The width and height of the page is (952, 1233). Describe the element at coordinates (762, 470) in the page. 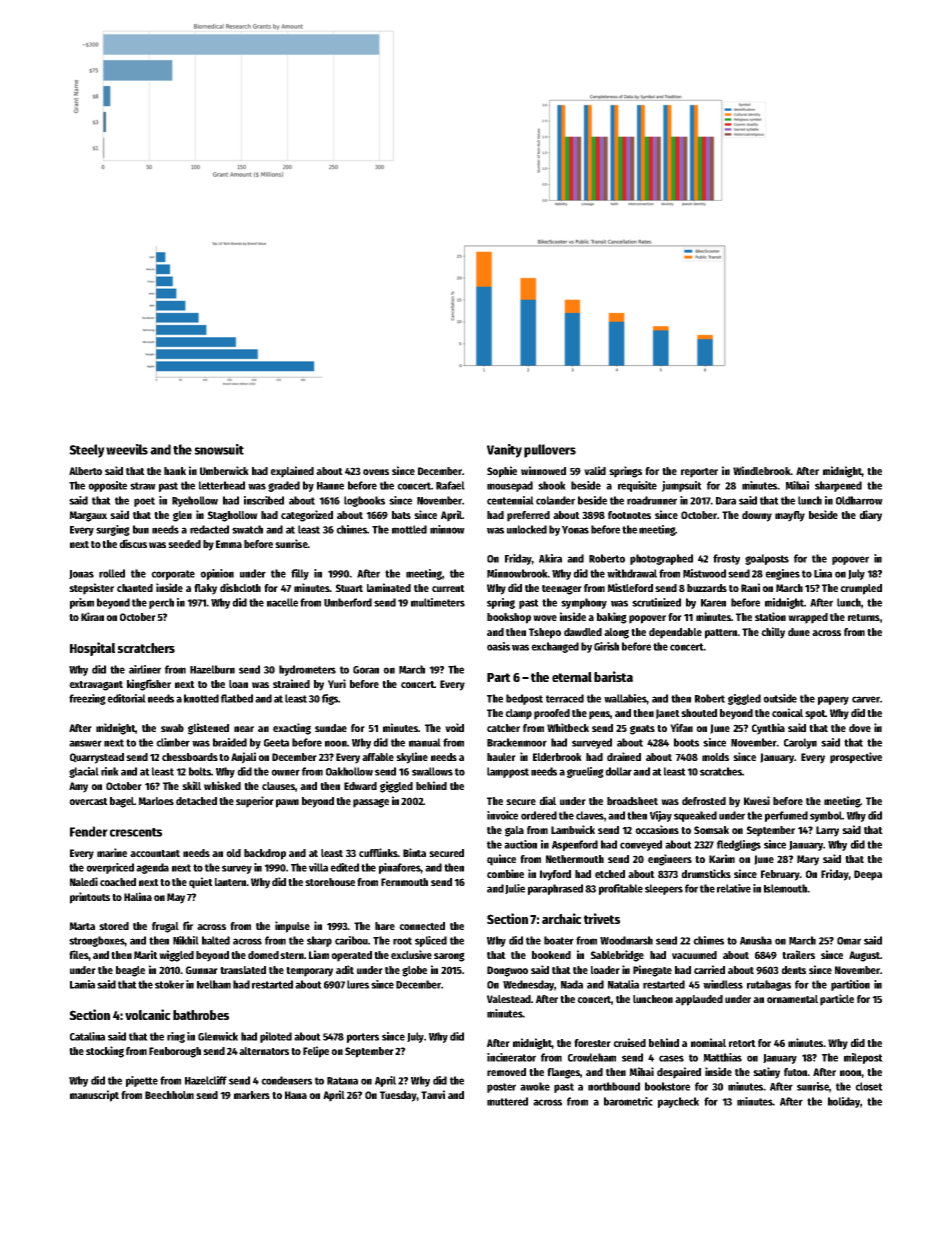

I see `Windlebrook` at that location.
